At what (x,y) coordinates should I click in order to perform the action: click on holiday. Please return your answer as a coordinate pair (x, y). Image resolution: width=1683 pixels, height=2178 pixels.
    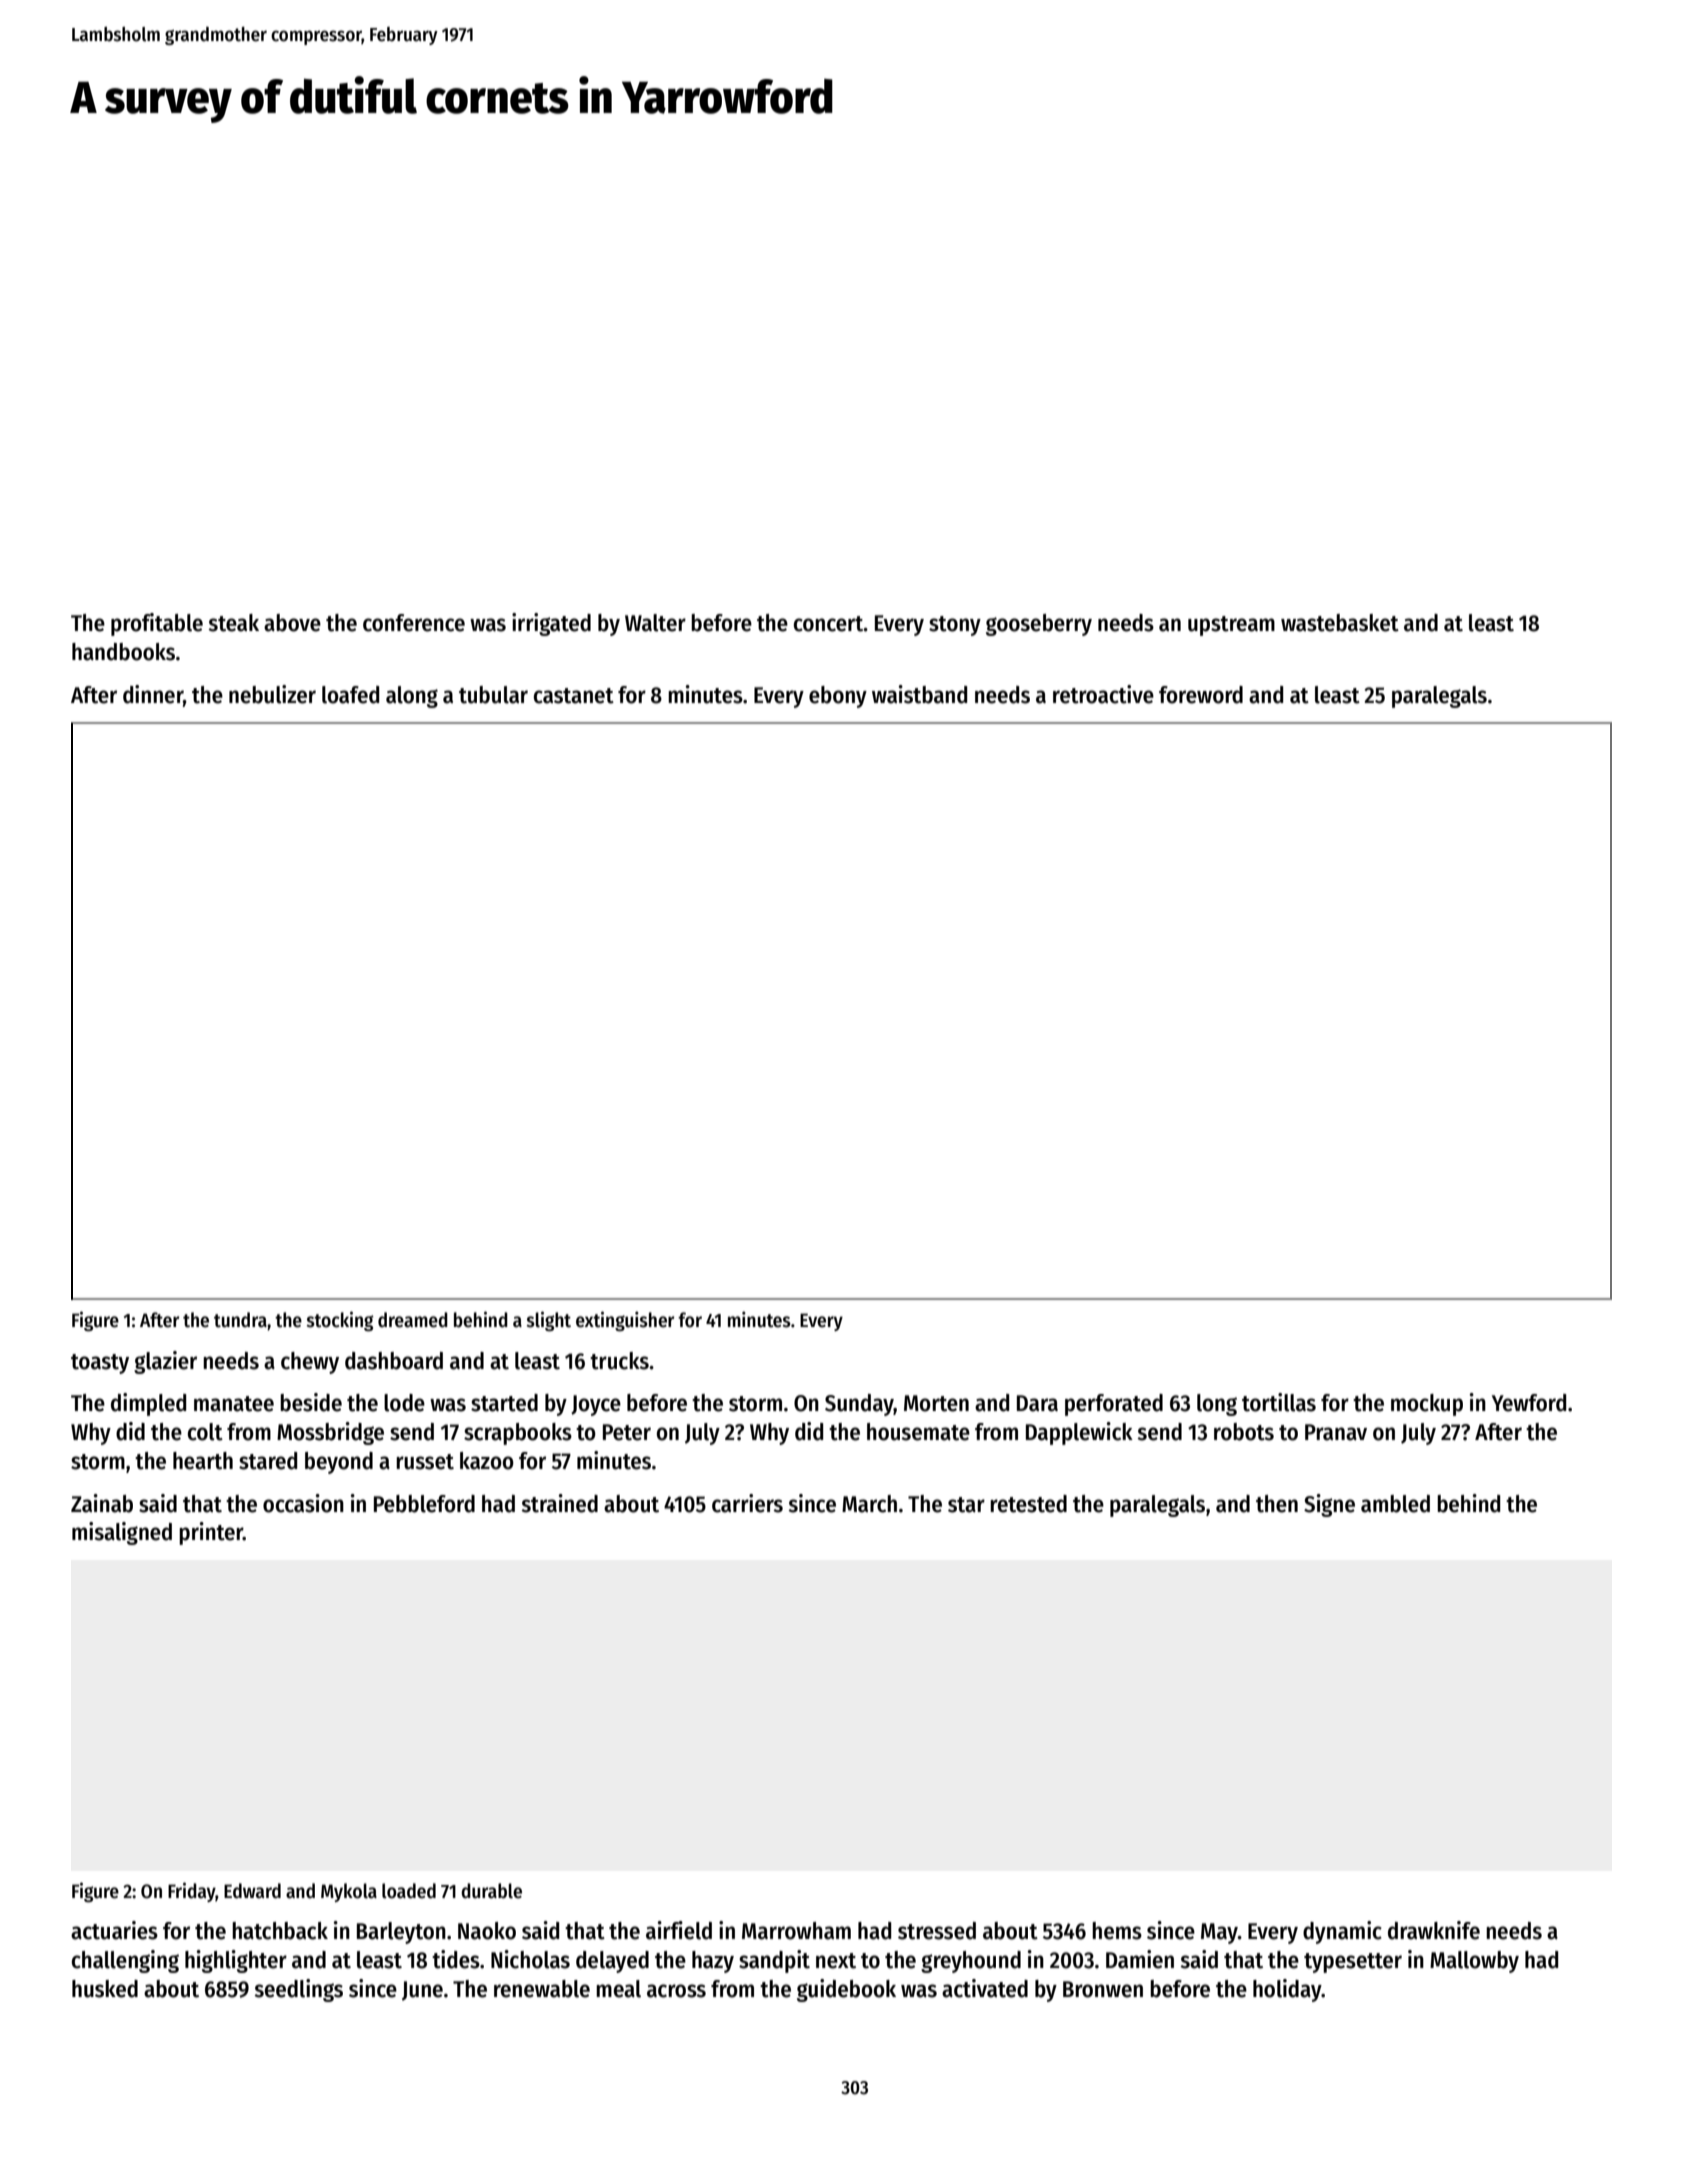
    Looking at the image, I should click on (1287, 1990).
